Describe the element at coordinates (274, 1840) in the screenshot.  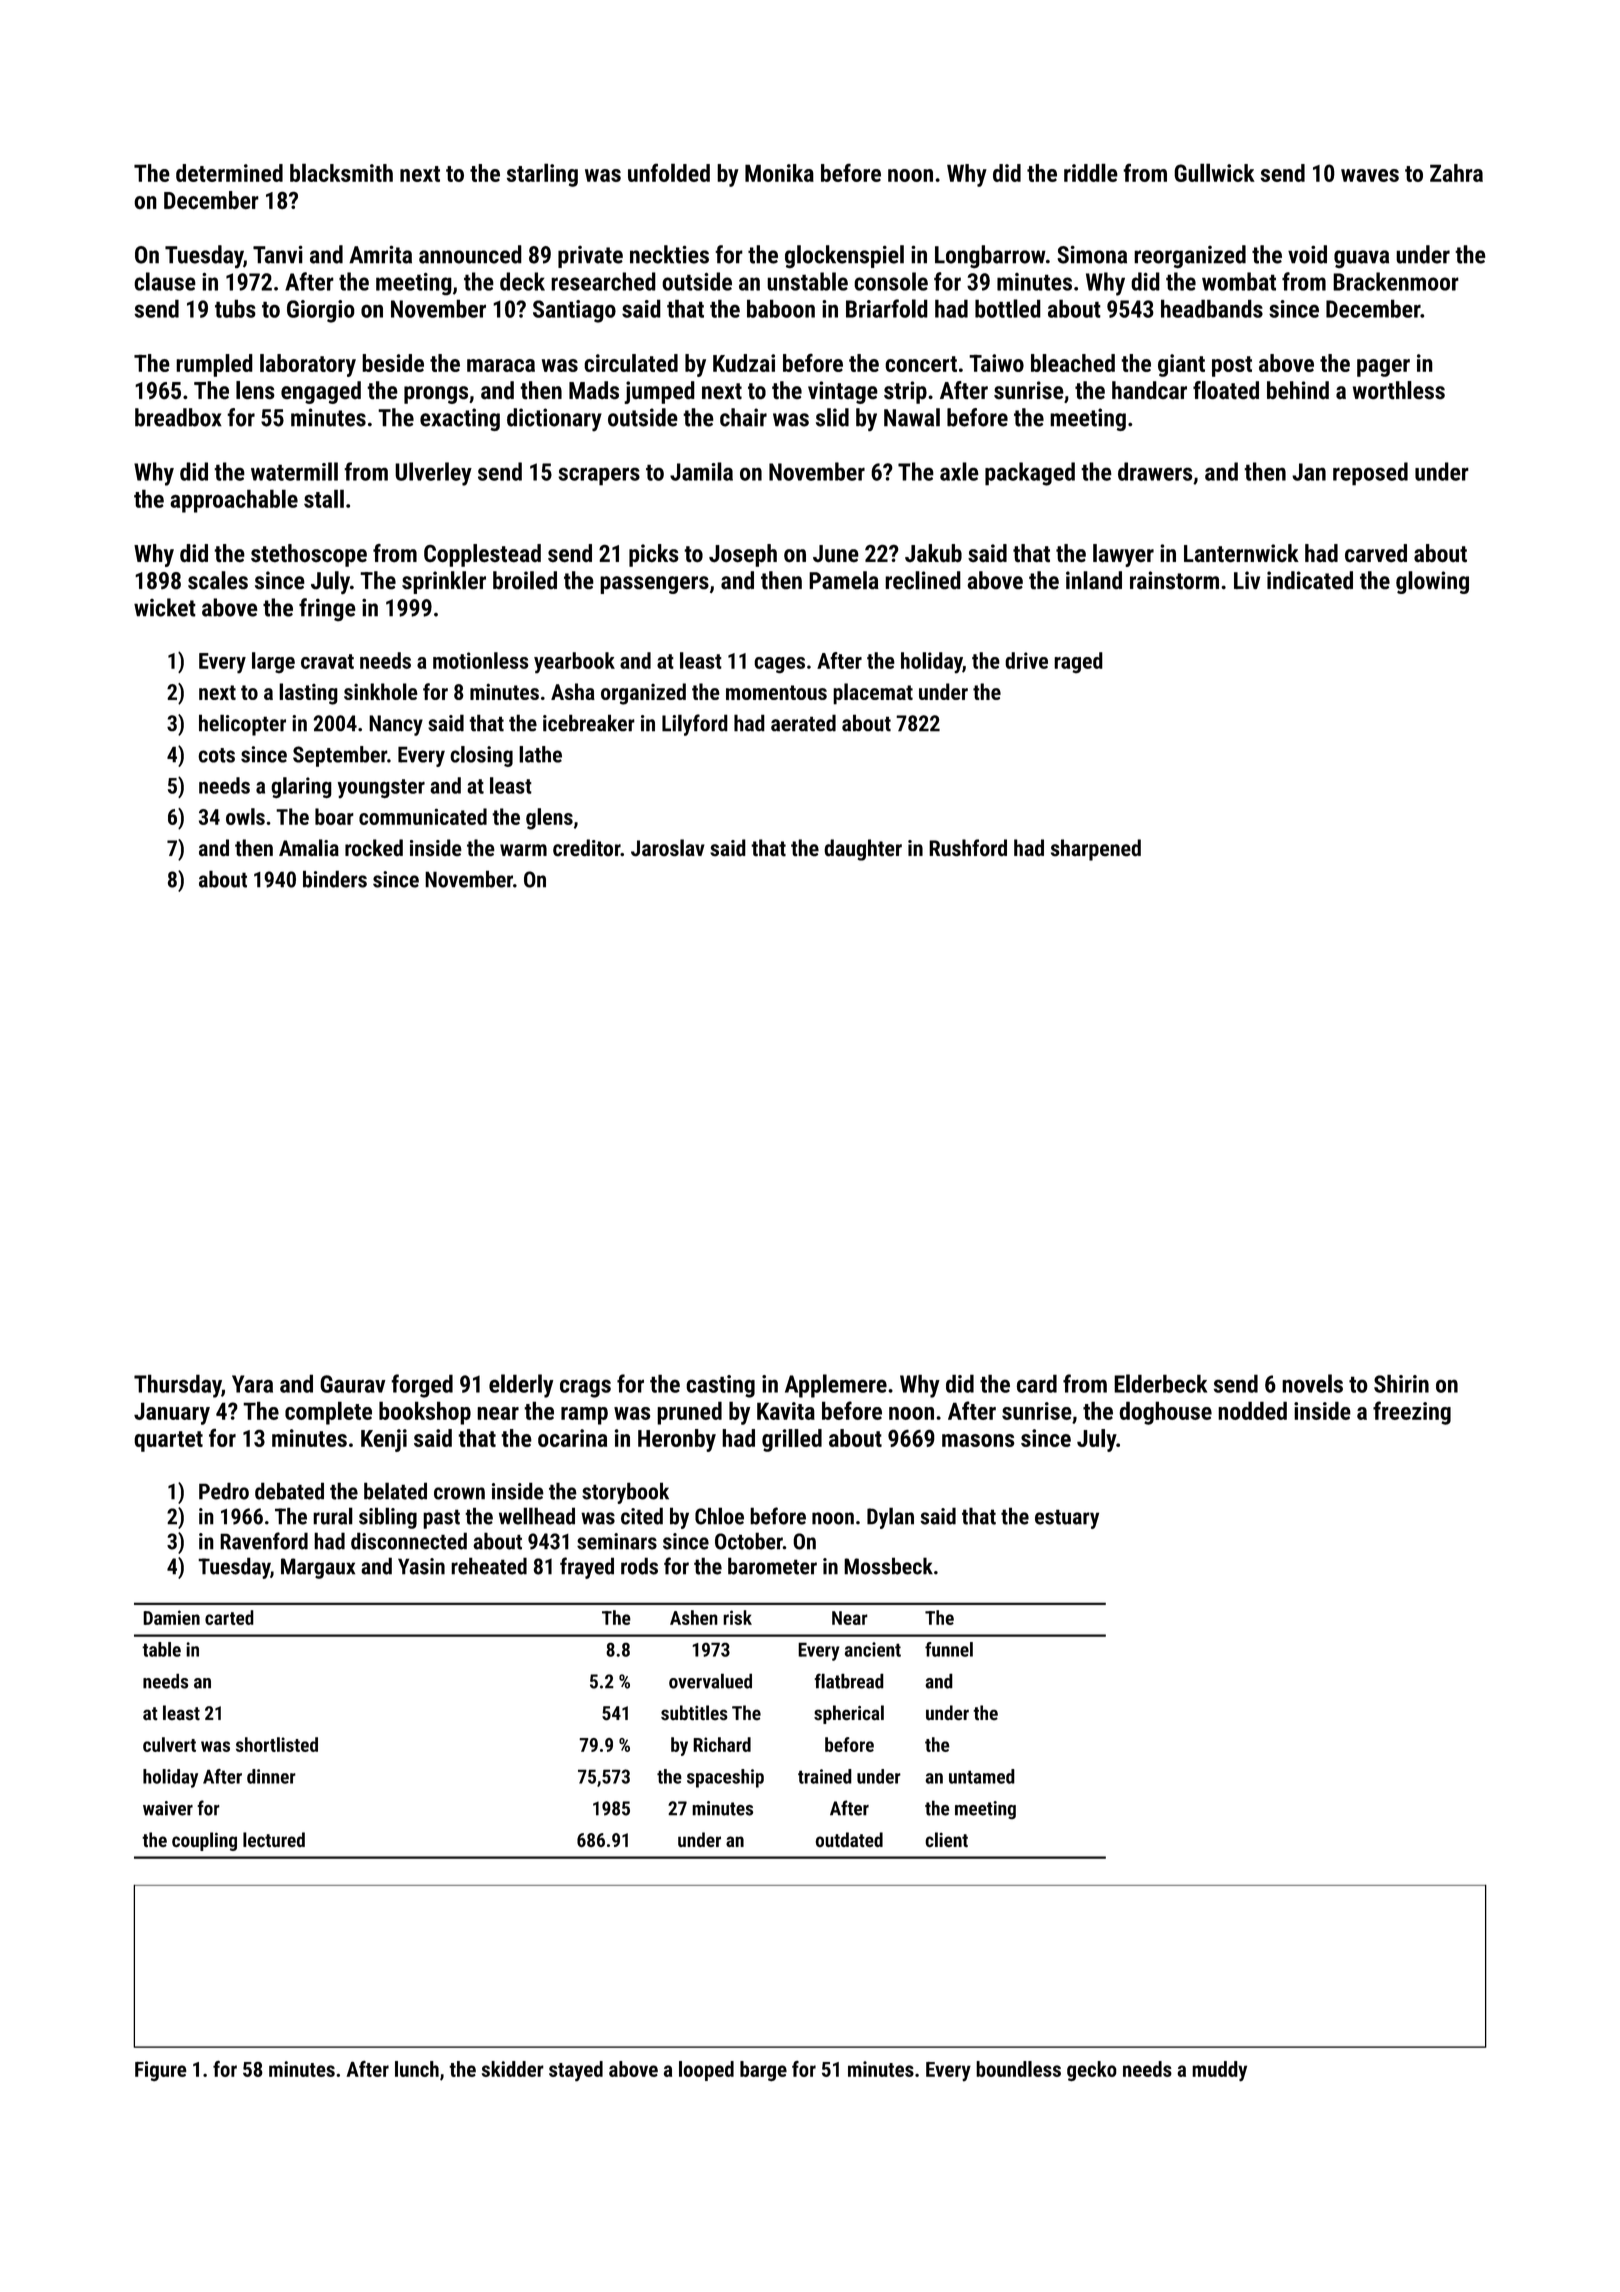
I see `lectured` at that location.
